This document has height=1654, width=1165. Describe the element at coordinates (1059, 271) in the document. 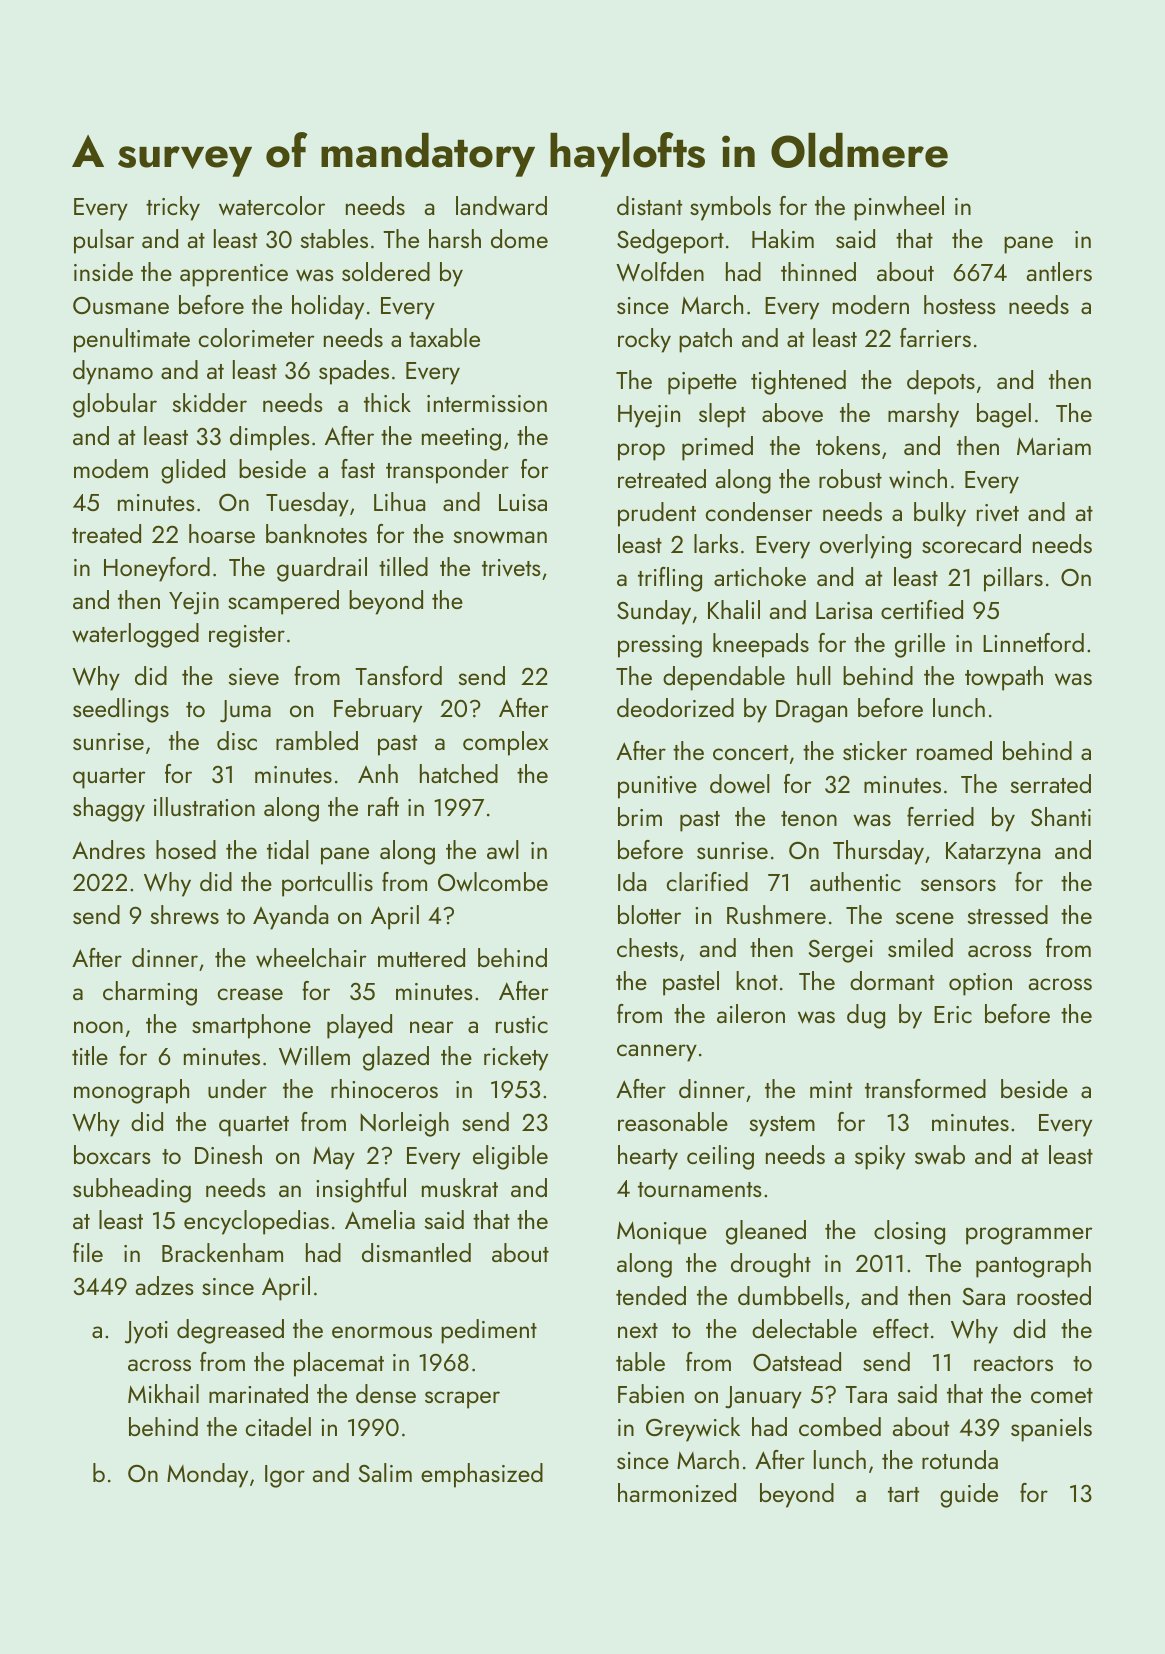

I see `antlers` at that location.
